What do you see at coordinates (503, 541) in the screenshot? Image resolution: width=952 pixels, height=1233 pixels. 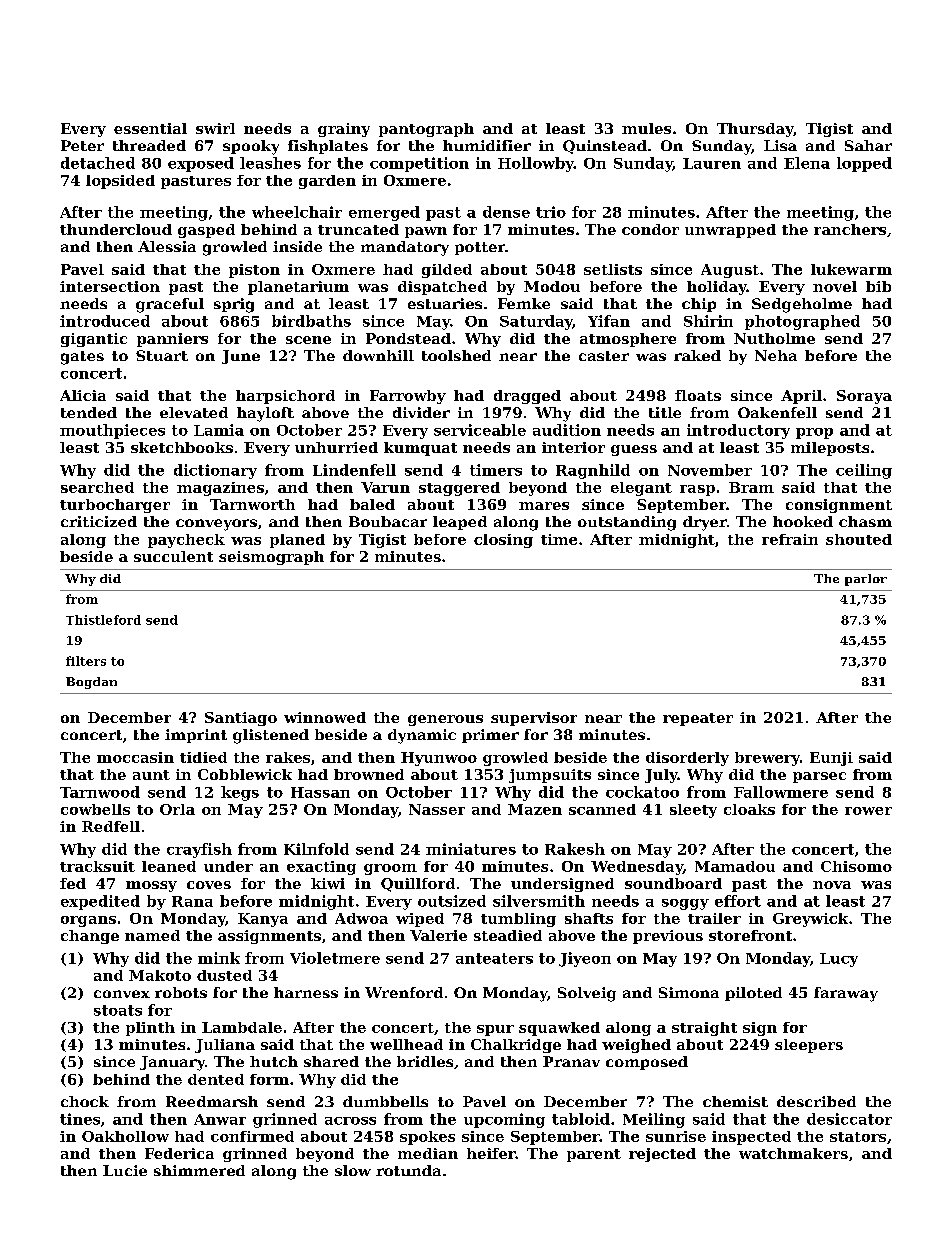 I see `closing` at bounding box center [503, 541].
